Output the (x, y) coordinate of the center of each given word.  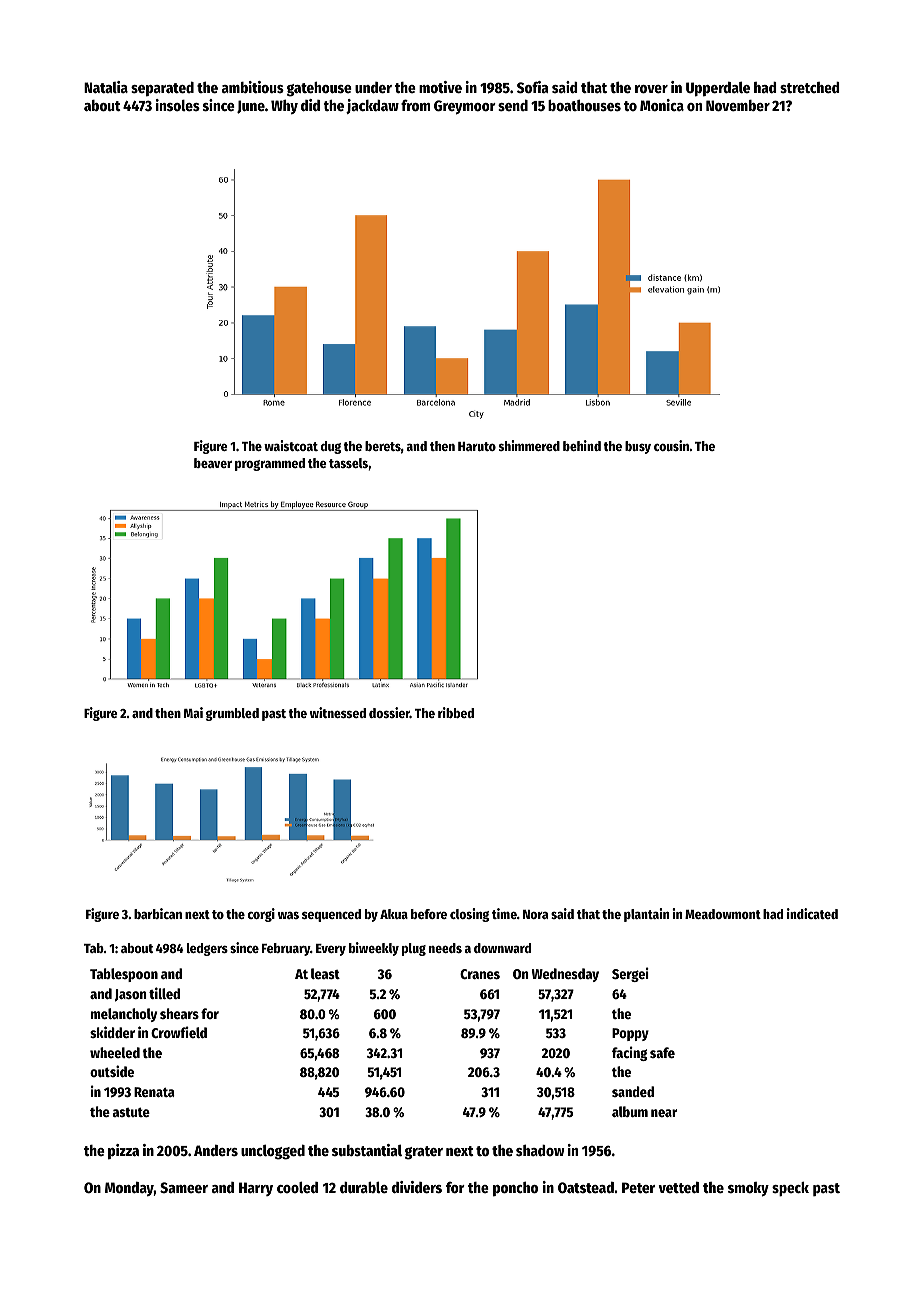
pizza (123, 1151)
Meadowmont (723, 914)
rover (651, 89)
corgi (261, 915)
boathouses (584, 105)
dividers (417, 1187)
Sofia (532, 87)
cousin (671, 445)
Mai (193, 712)
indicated (812, 913)
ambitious (253, 87)
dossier (389, 712)
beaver (213, 463)
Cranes (480, 974)
